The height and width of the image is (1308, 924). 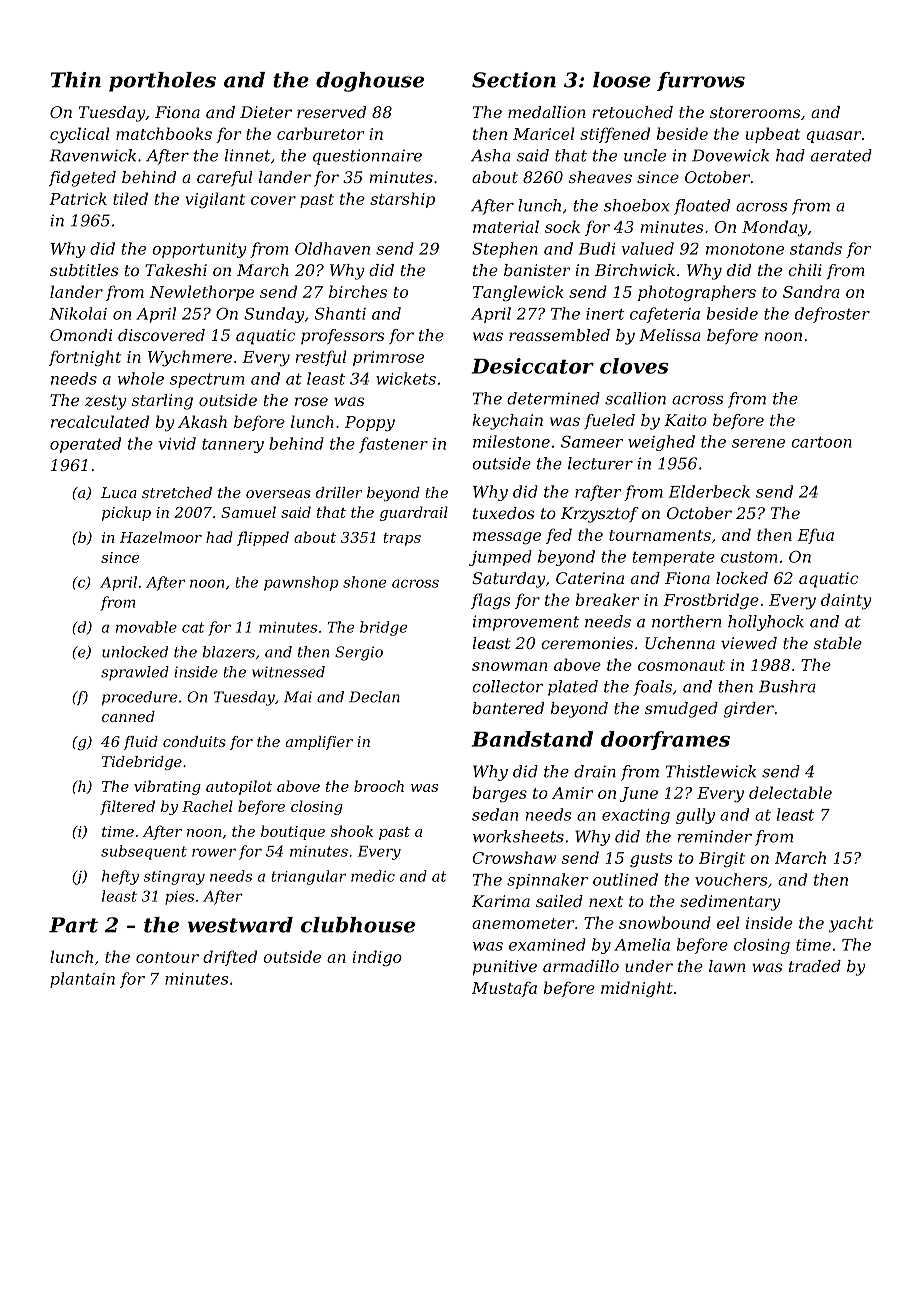 I want to click on serene, so click(x=758, y=443).
